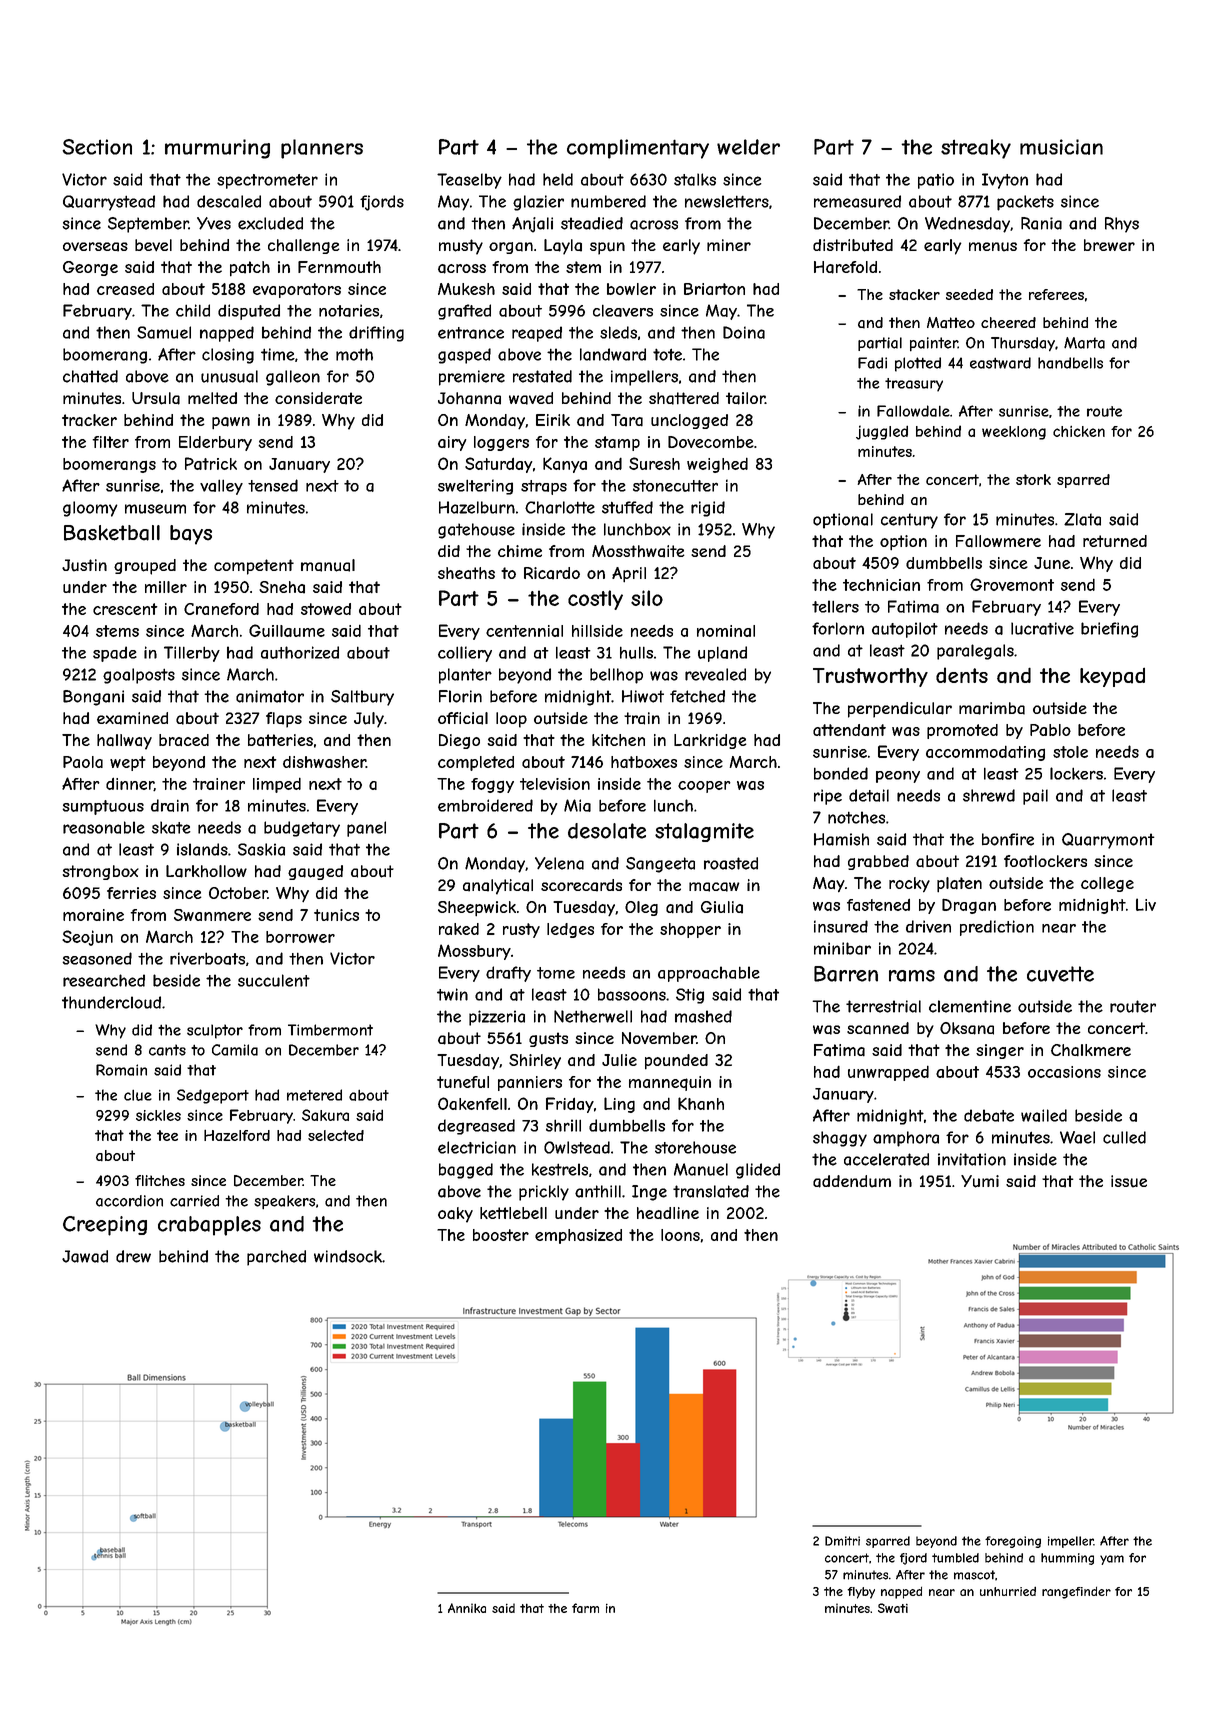 The height and width of the image is (1724, 1219). What do you see at coordinates (632, 994) in the image?
I see `bassoons` at bounding box center [632, 994].
